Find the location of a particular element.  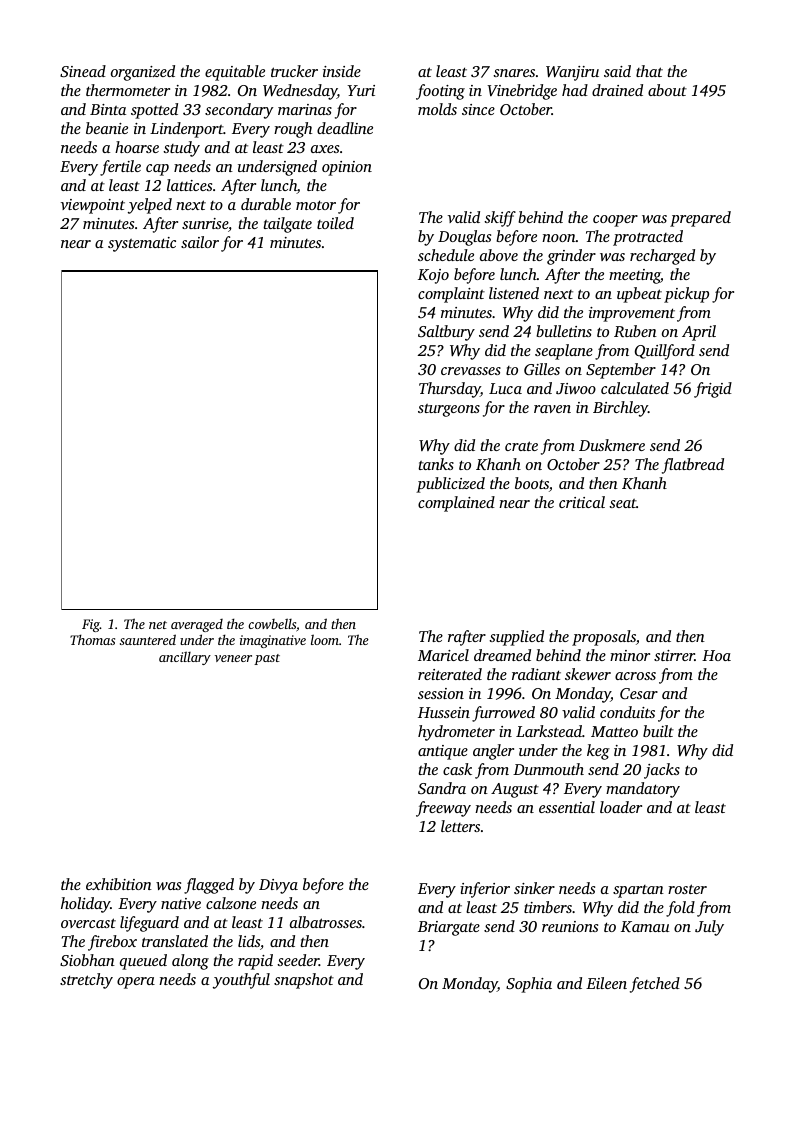

essential is located at coordinates (567, 807).
